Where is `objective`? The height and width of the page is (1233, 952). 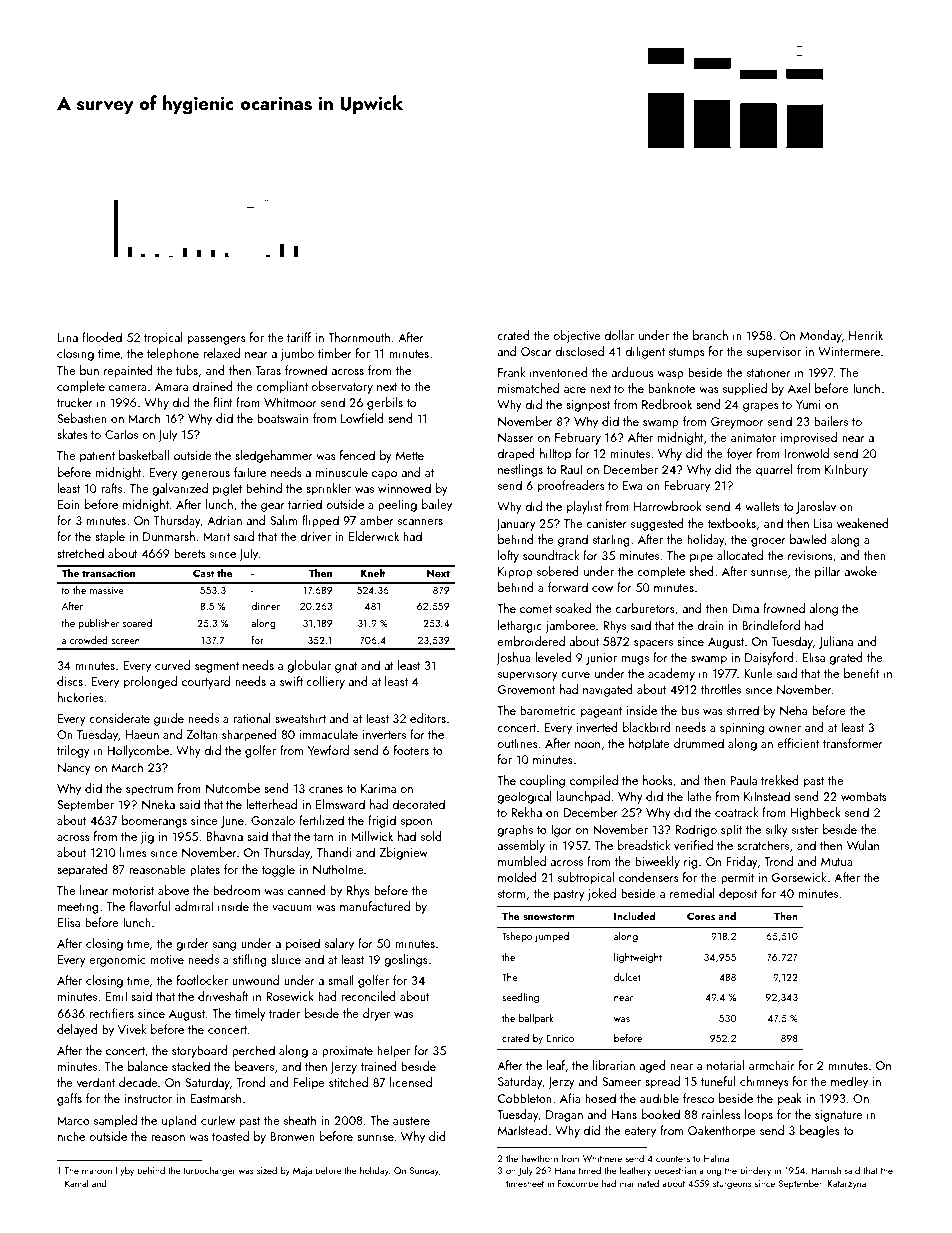
objective is located at coordinates (577, 336).
